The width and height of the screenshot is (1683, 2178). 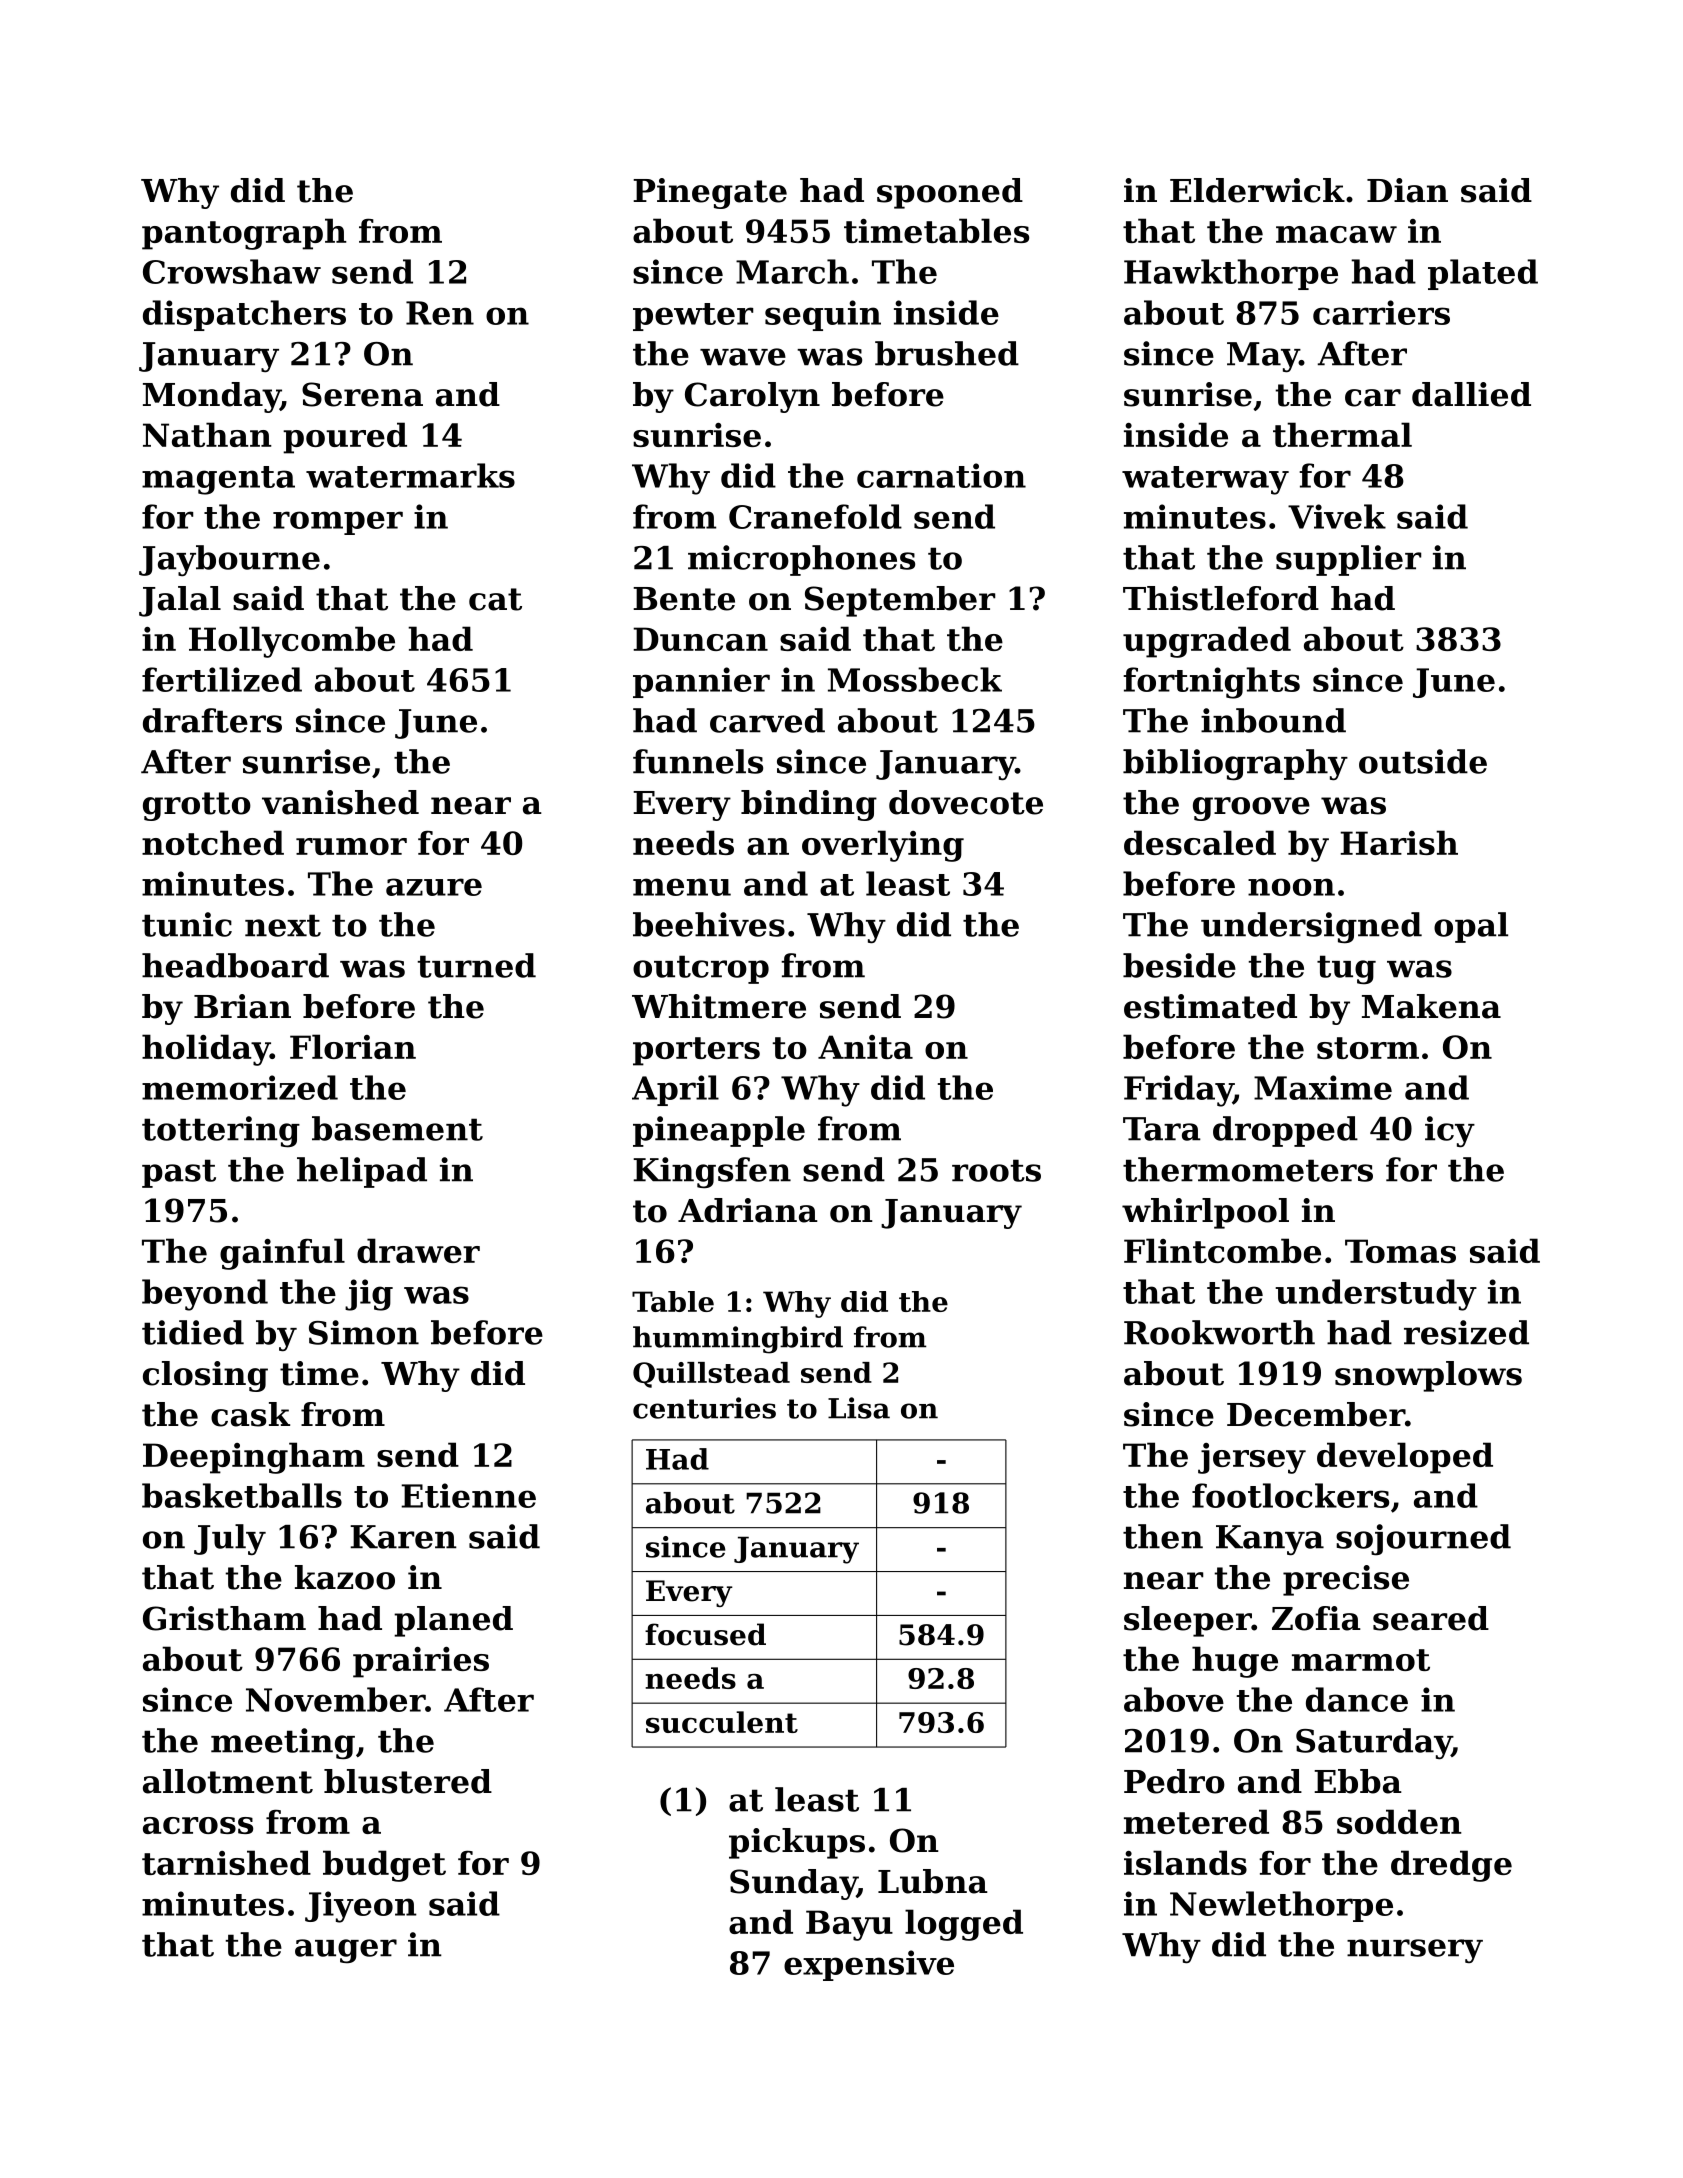 What do you see at coordinates (226, 1862) in the screenshot?
I see `tarnished` at bounding box center [226, 1862].
